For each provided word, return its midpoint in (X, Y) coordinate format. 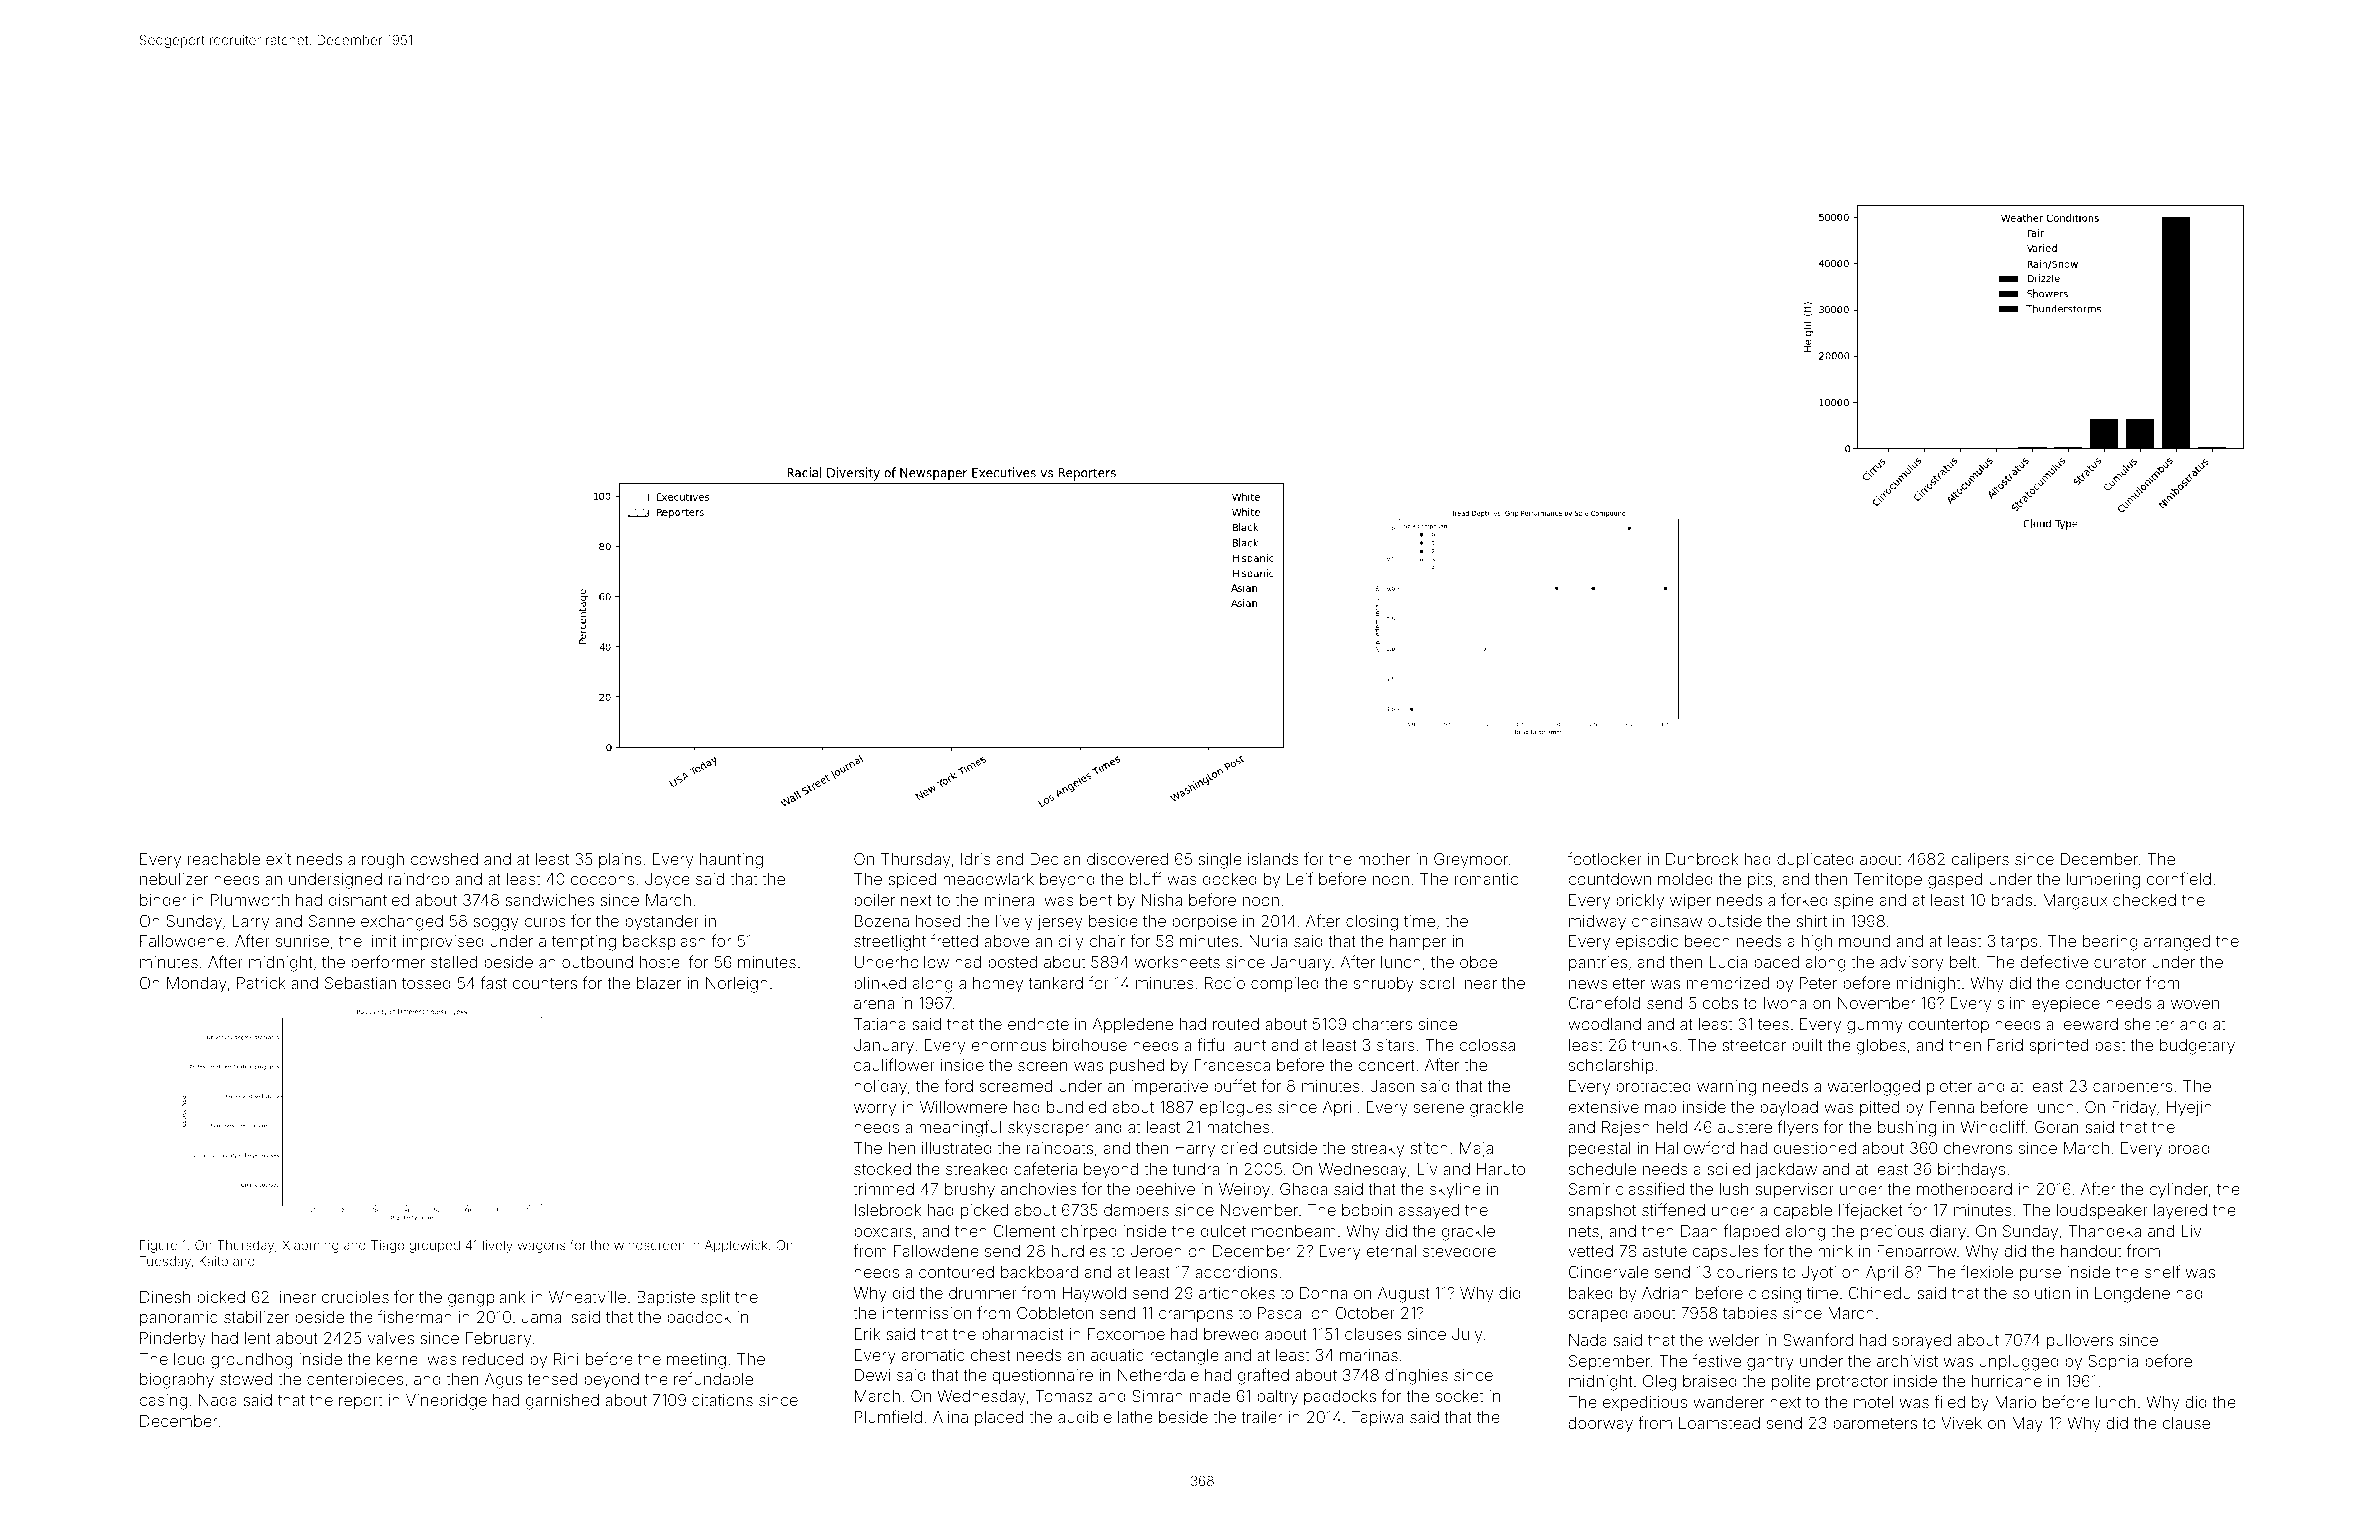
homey (998, 985)
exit (278, 859)
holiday (880, 1088)
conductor (2103, 983)
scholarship (1611, 1067)
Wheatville (587, 1297)
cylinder (2178, 1191)
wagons (541, 1247)
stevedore (1459, 1251)
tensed (552, 1379)
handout (2091, 1251)
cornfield (2179, 878)
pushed (1137, 1067)
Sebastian (360, 983)
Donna (1323, 1293)
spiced (912, 881)
